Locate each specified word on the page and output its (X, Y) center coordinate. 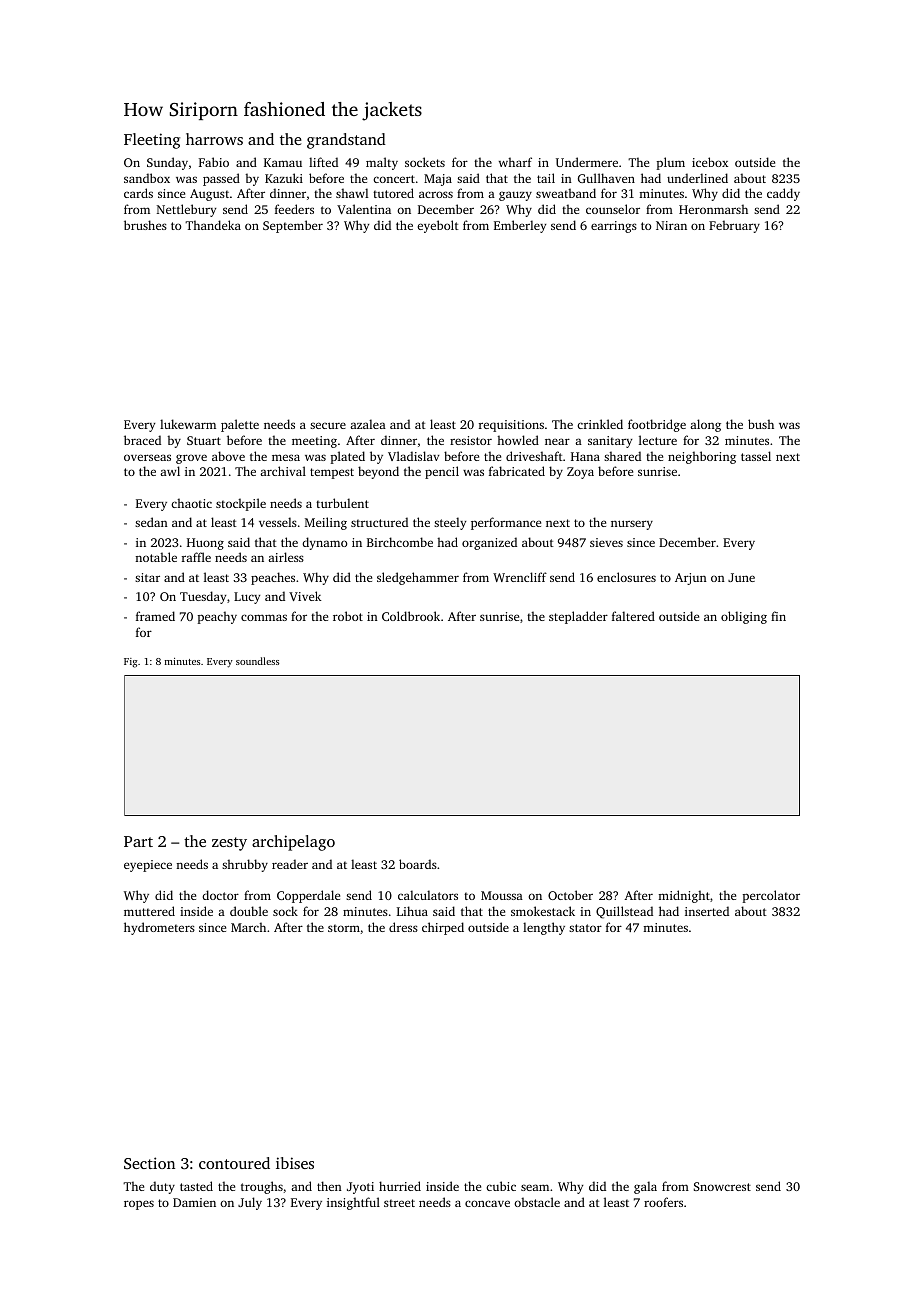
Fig (131, 663)
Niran (671, 225)
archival (283, 471)
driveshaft (534, 456)
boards (418, 864)
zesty (229, 844)
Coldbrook (411, 616)
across (436, 194)
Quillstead (624, 912)
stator (585, 928)
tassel (756, 456)
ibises (295, 1163)
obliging (744, 617)
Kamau (283, 162)
